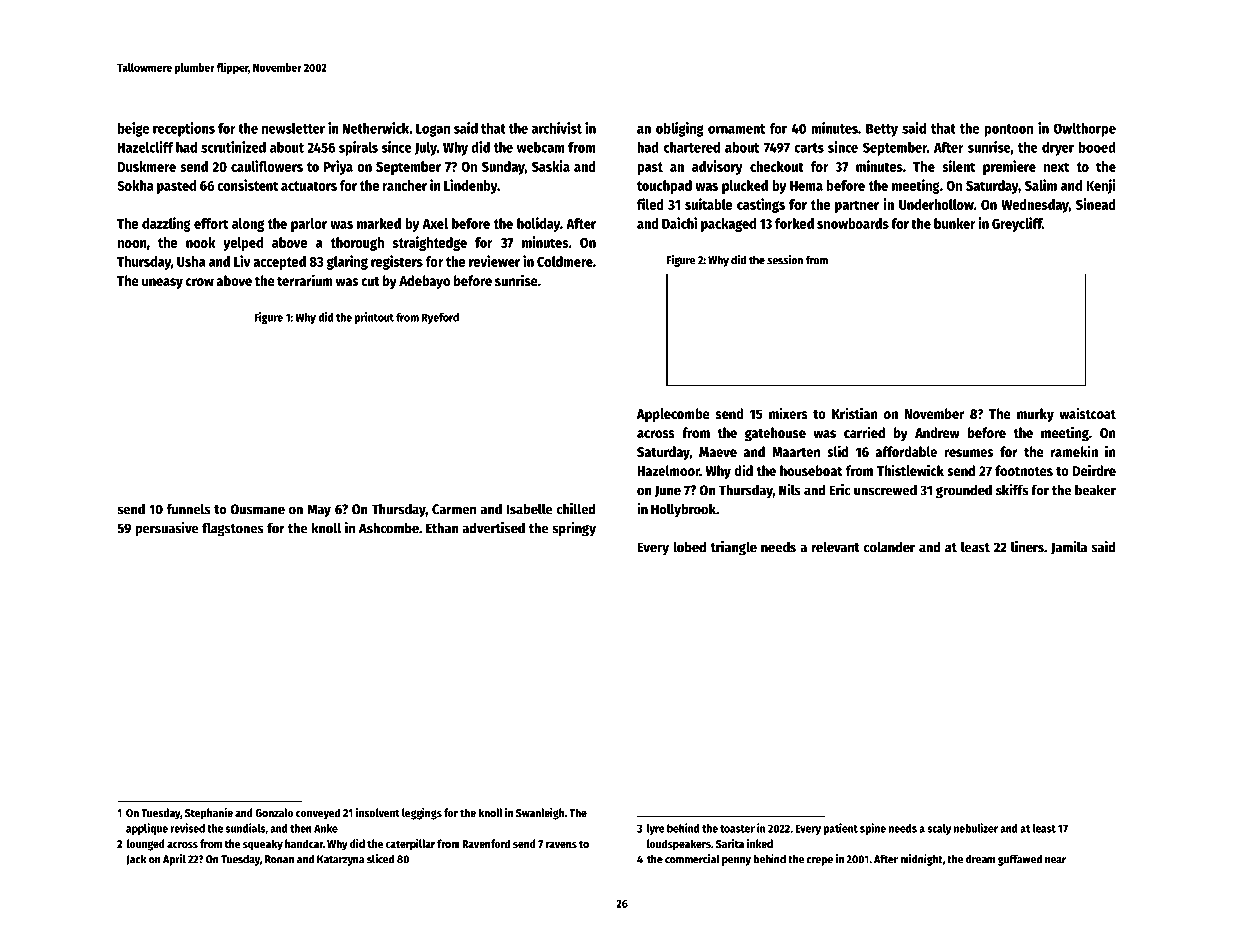  Describe the element at coordinates (855, 413) in the page. I see `Kristian` at that location.
